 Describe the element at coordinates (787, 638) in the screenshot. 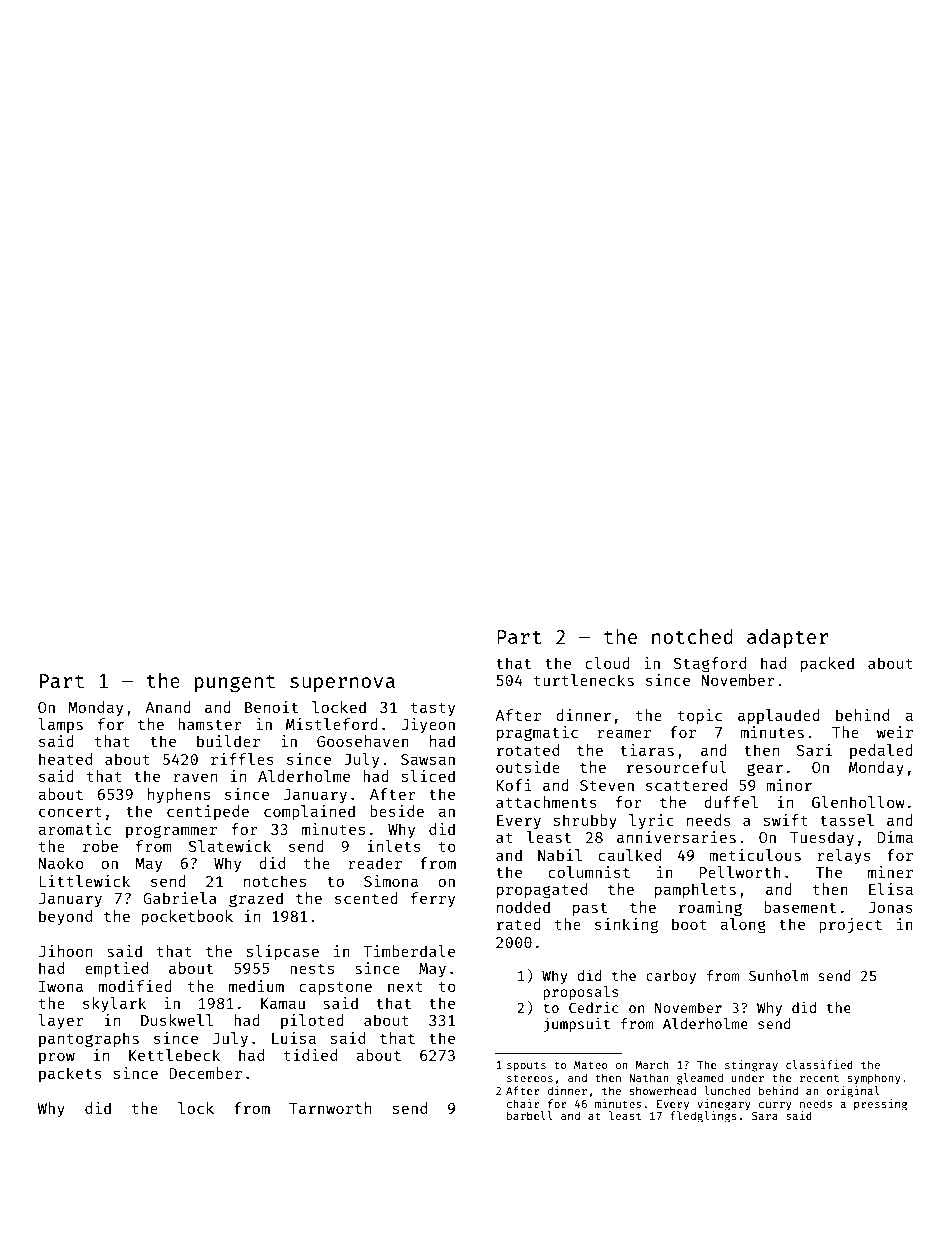

I see `adapter` at that location.
